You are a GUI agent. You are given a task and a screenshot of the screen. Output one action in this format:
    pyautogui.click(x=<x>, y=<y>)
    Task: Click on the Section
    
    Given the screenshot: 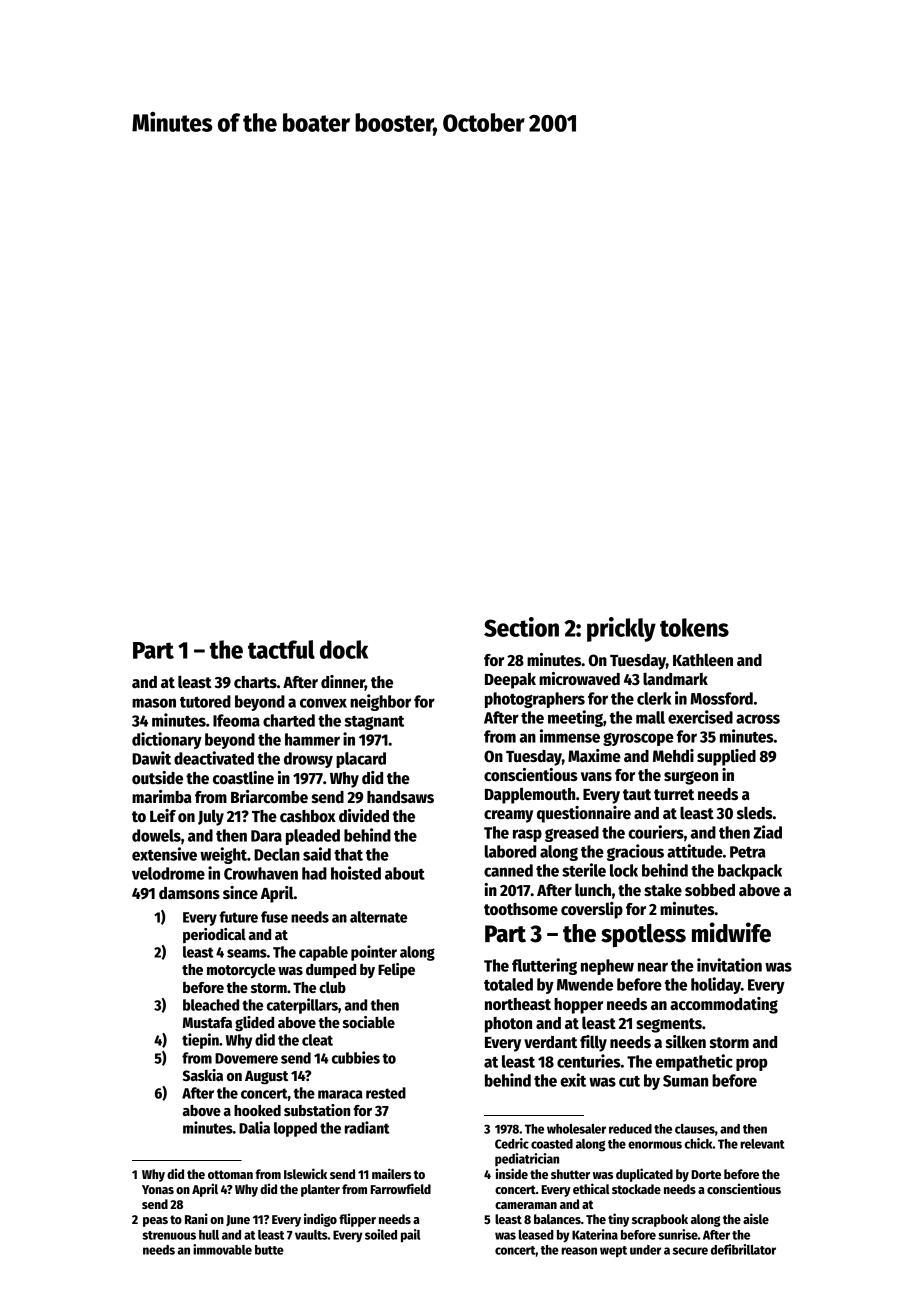 What is the action you would take?
    pyautogui.click(x=521, y=627)
